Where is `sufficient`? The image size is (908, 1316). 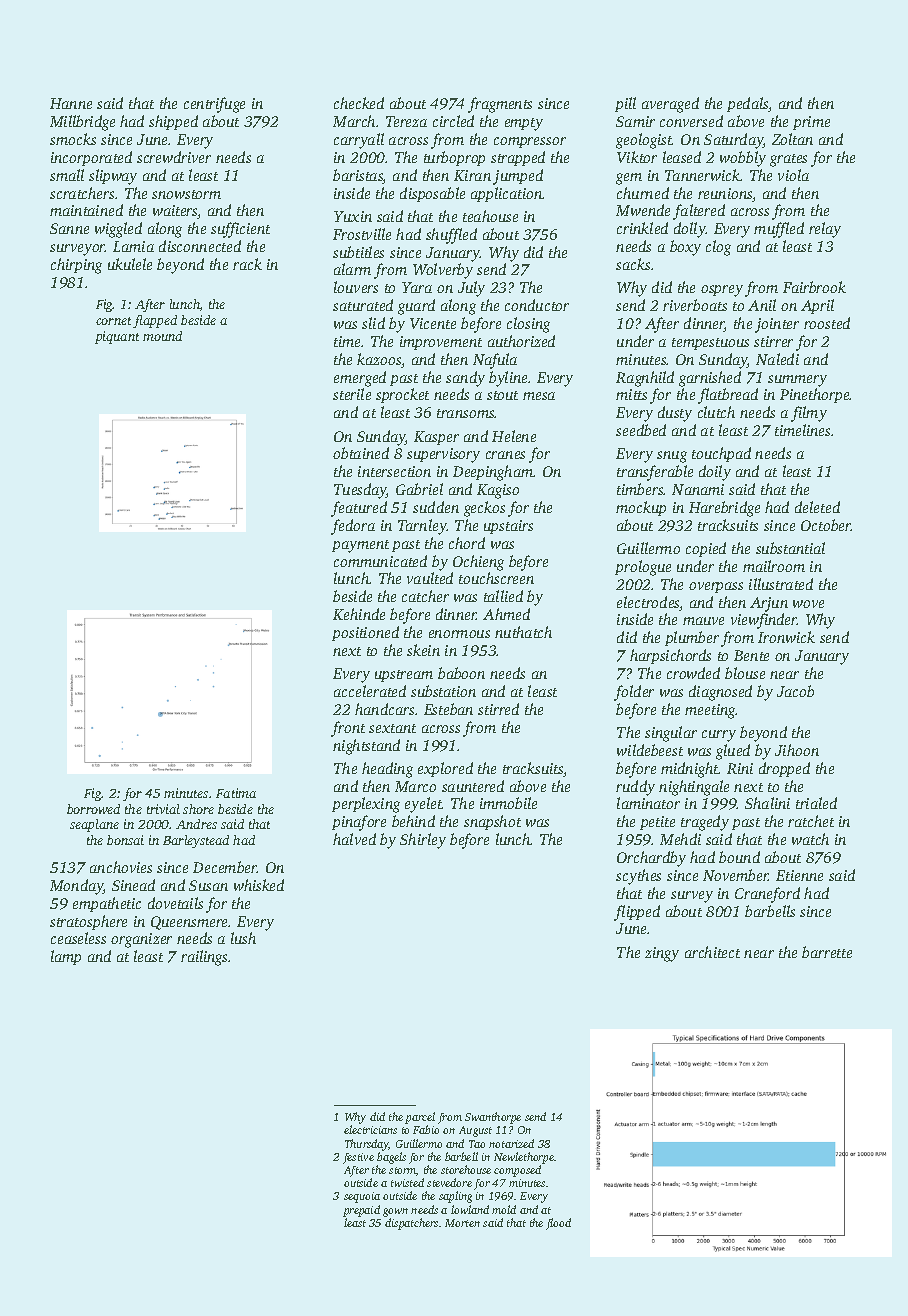
sufficient is located at coordinates (240, 230).
